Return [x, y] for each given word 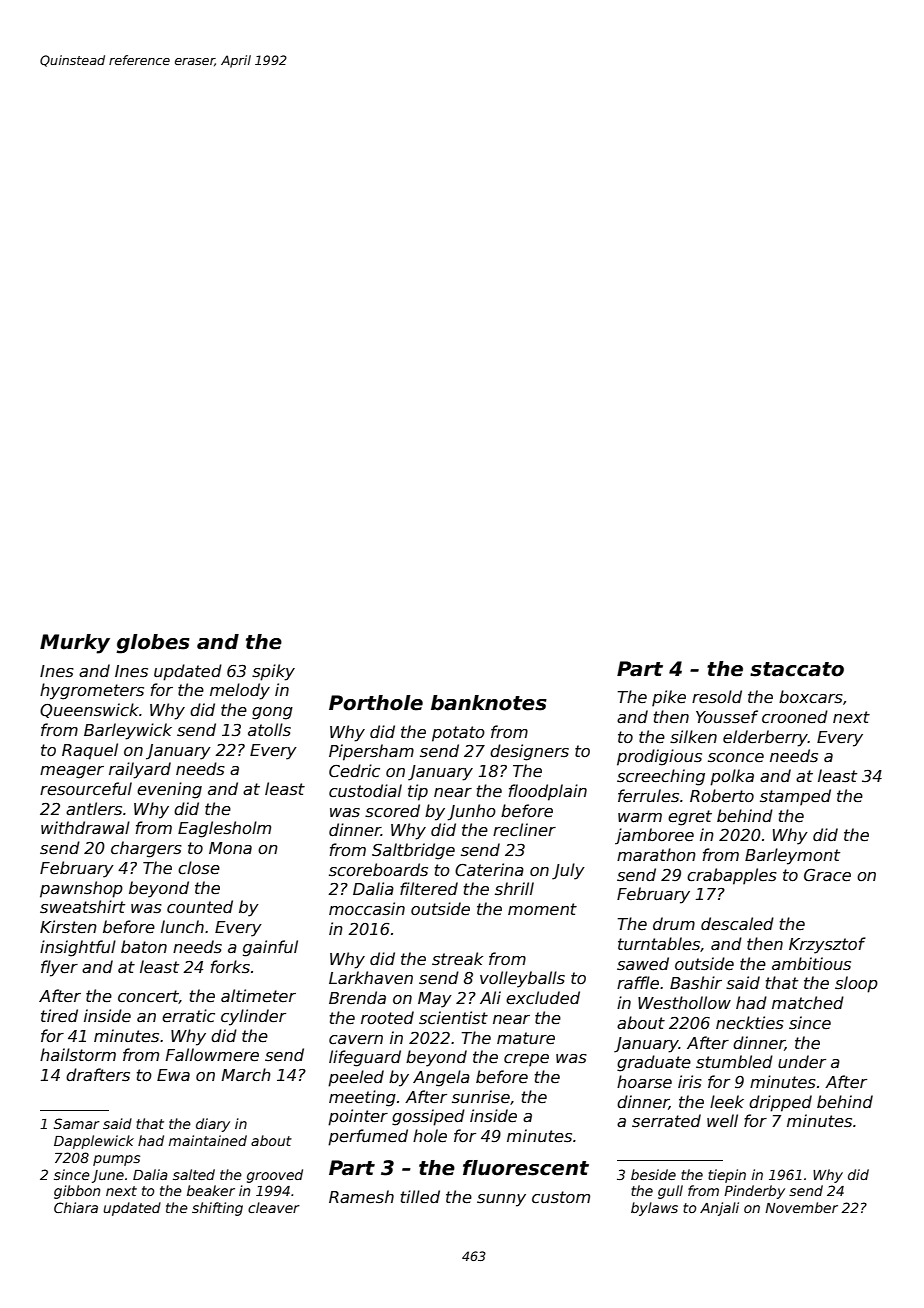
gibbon [77, 1192]
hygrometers [92, 691]
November [801, 1207]
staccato [797, 669]
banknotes [489, 703]
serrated [666, 1121]
